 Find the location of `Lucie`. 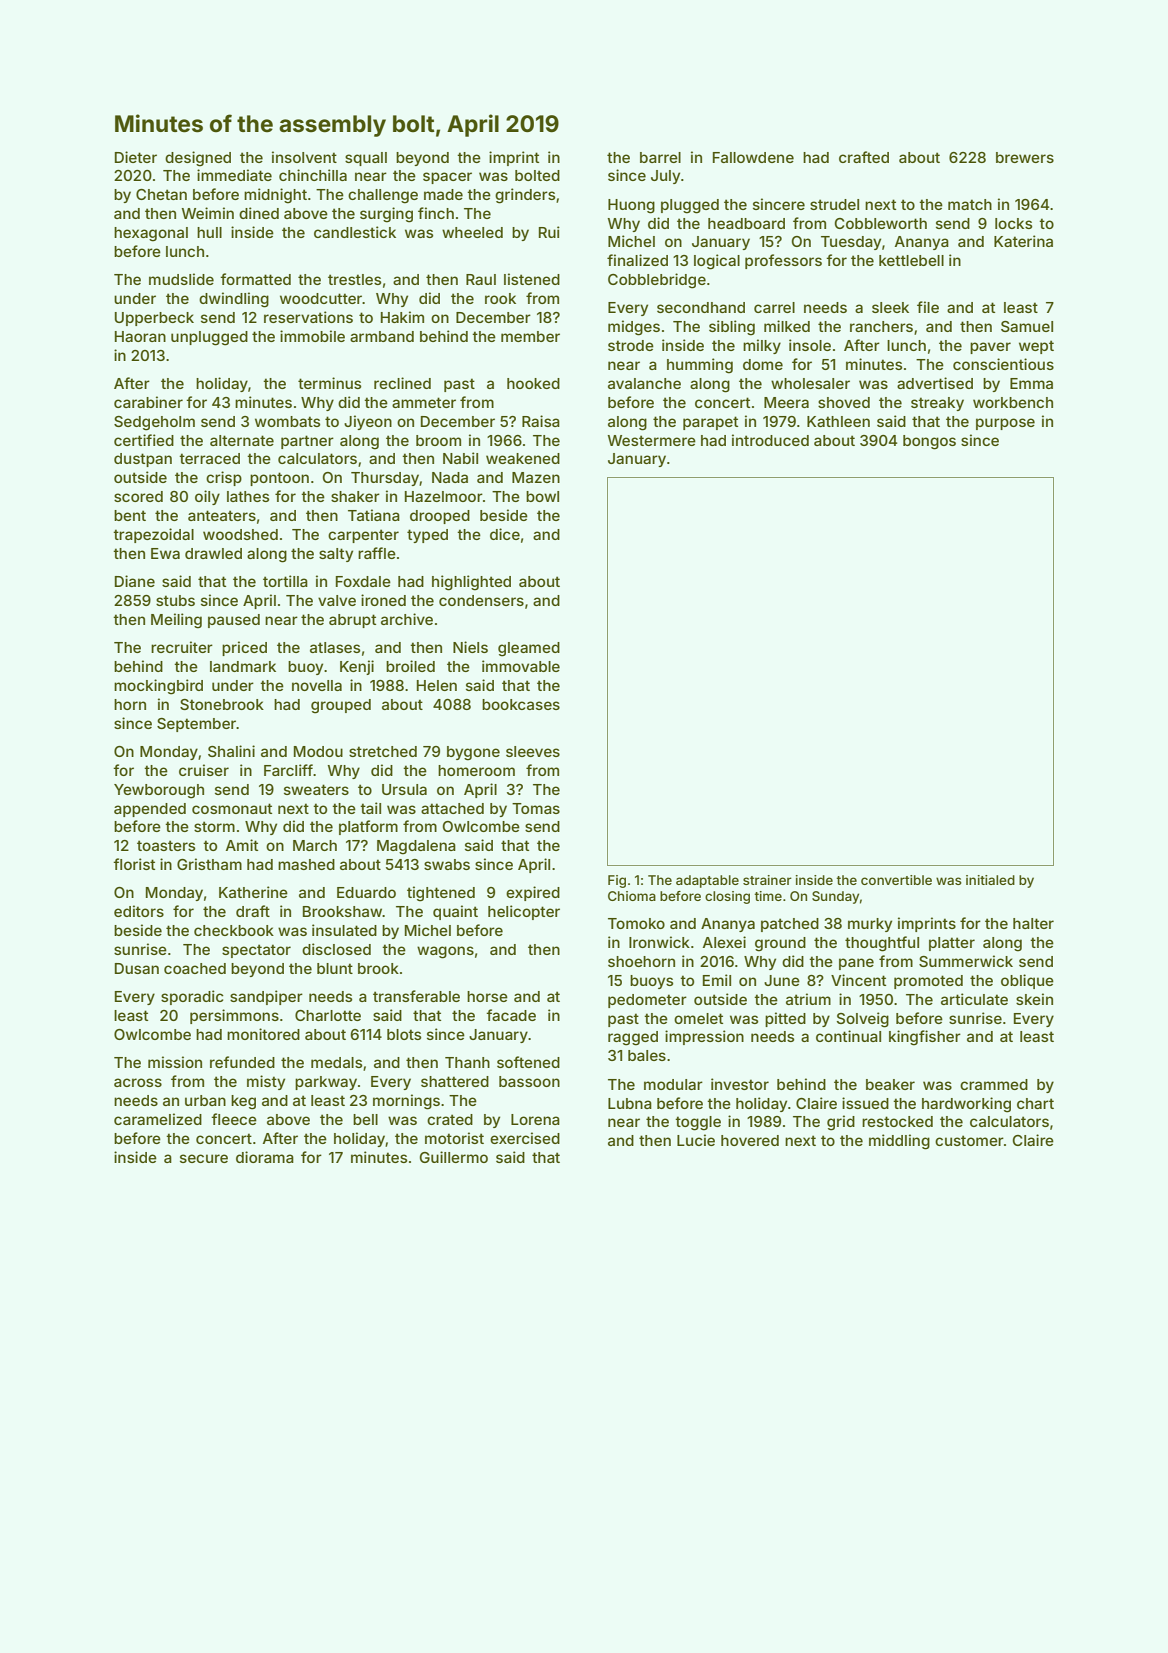

Lucie is located at coordinates (696, 1140).
